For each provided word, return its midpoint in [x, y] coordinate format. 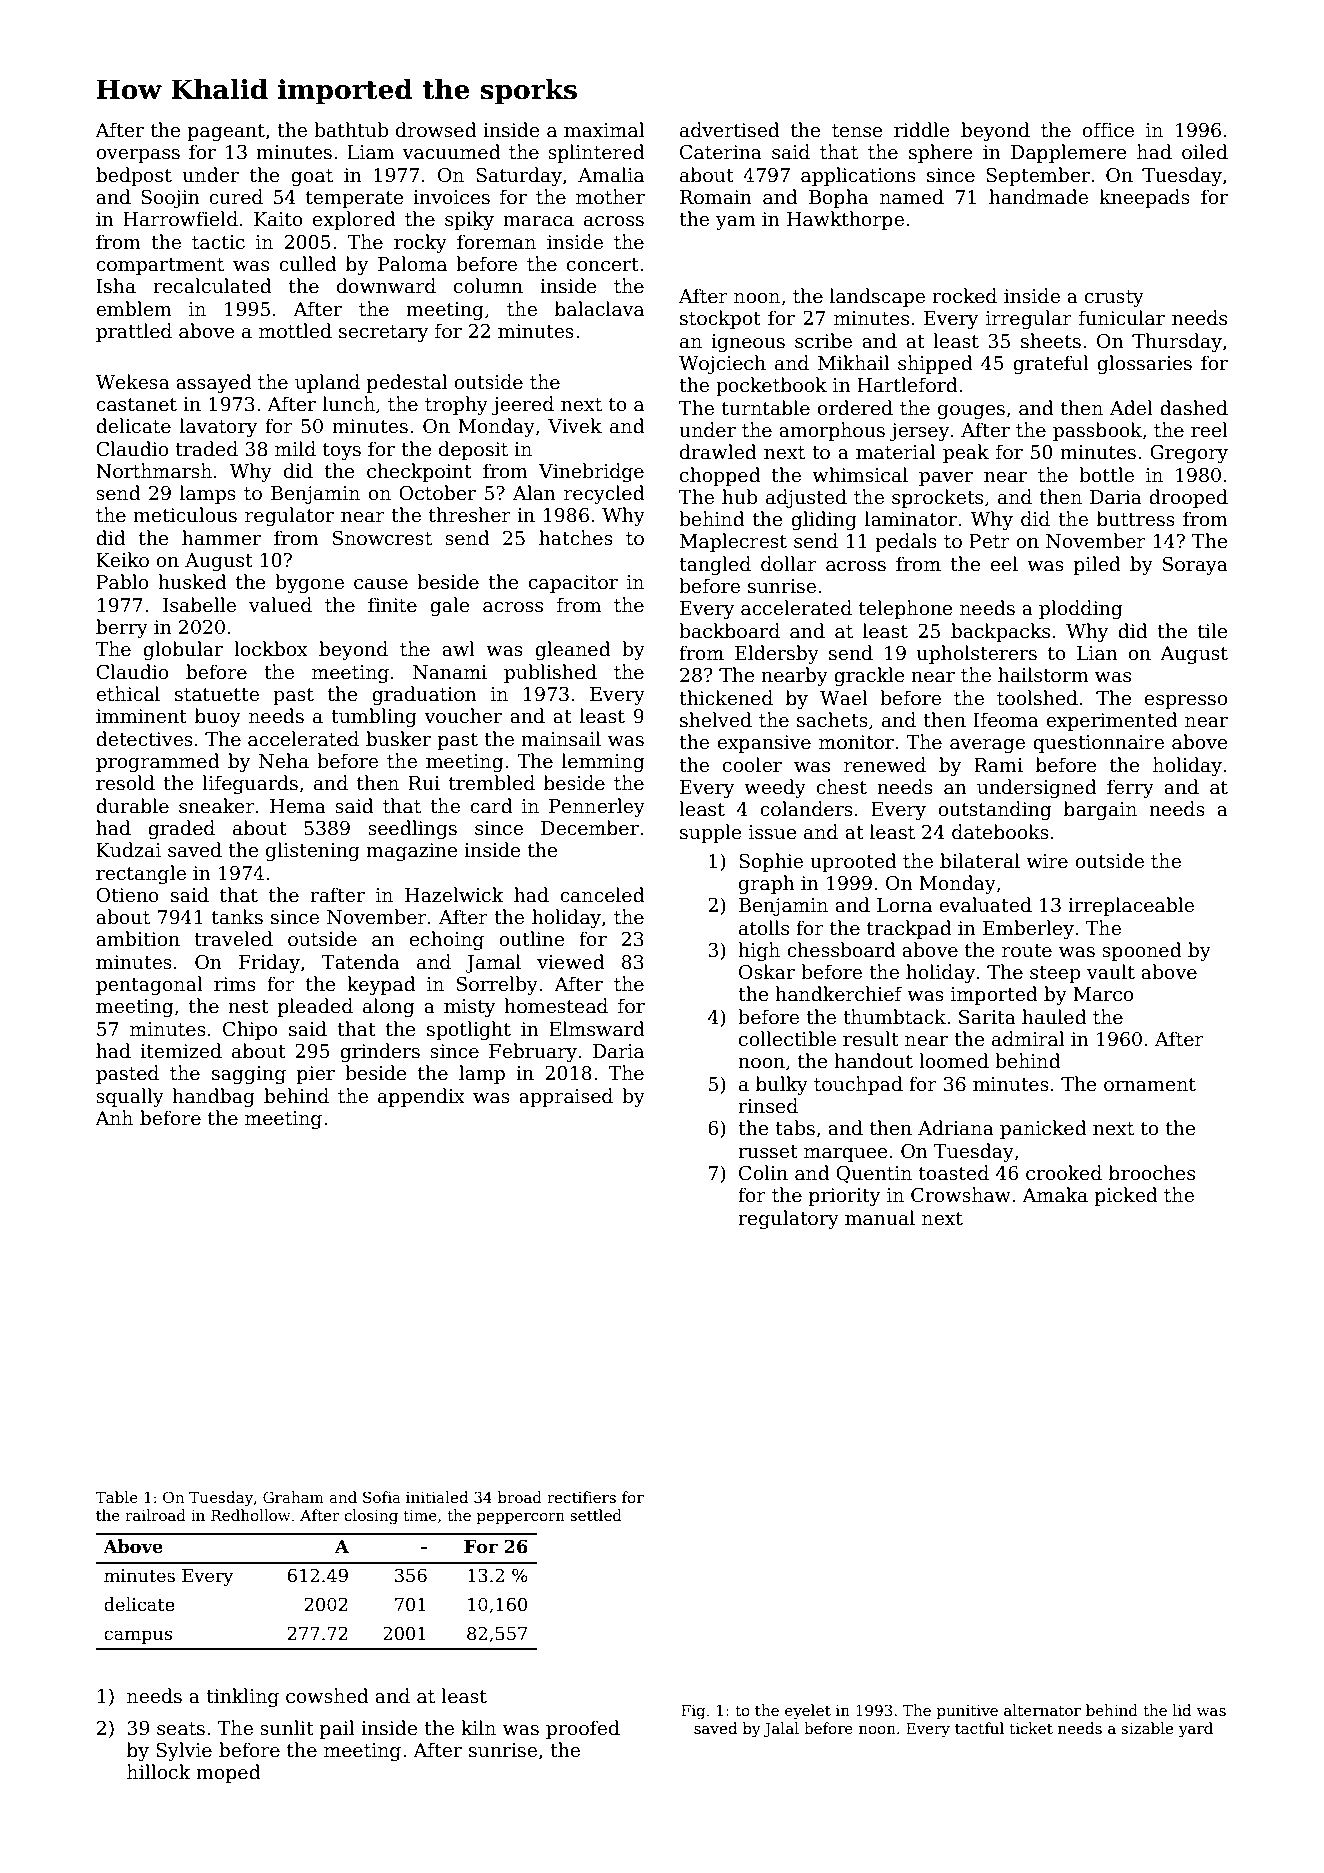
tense [857, 131]
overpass [138, 156]
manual [880, 1218]
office [1108, 130]
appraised [566, 1097]
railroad [155, 1515]
